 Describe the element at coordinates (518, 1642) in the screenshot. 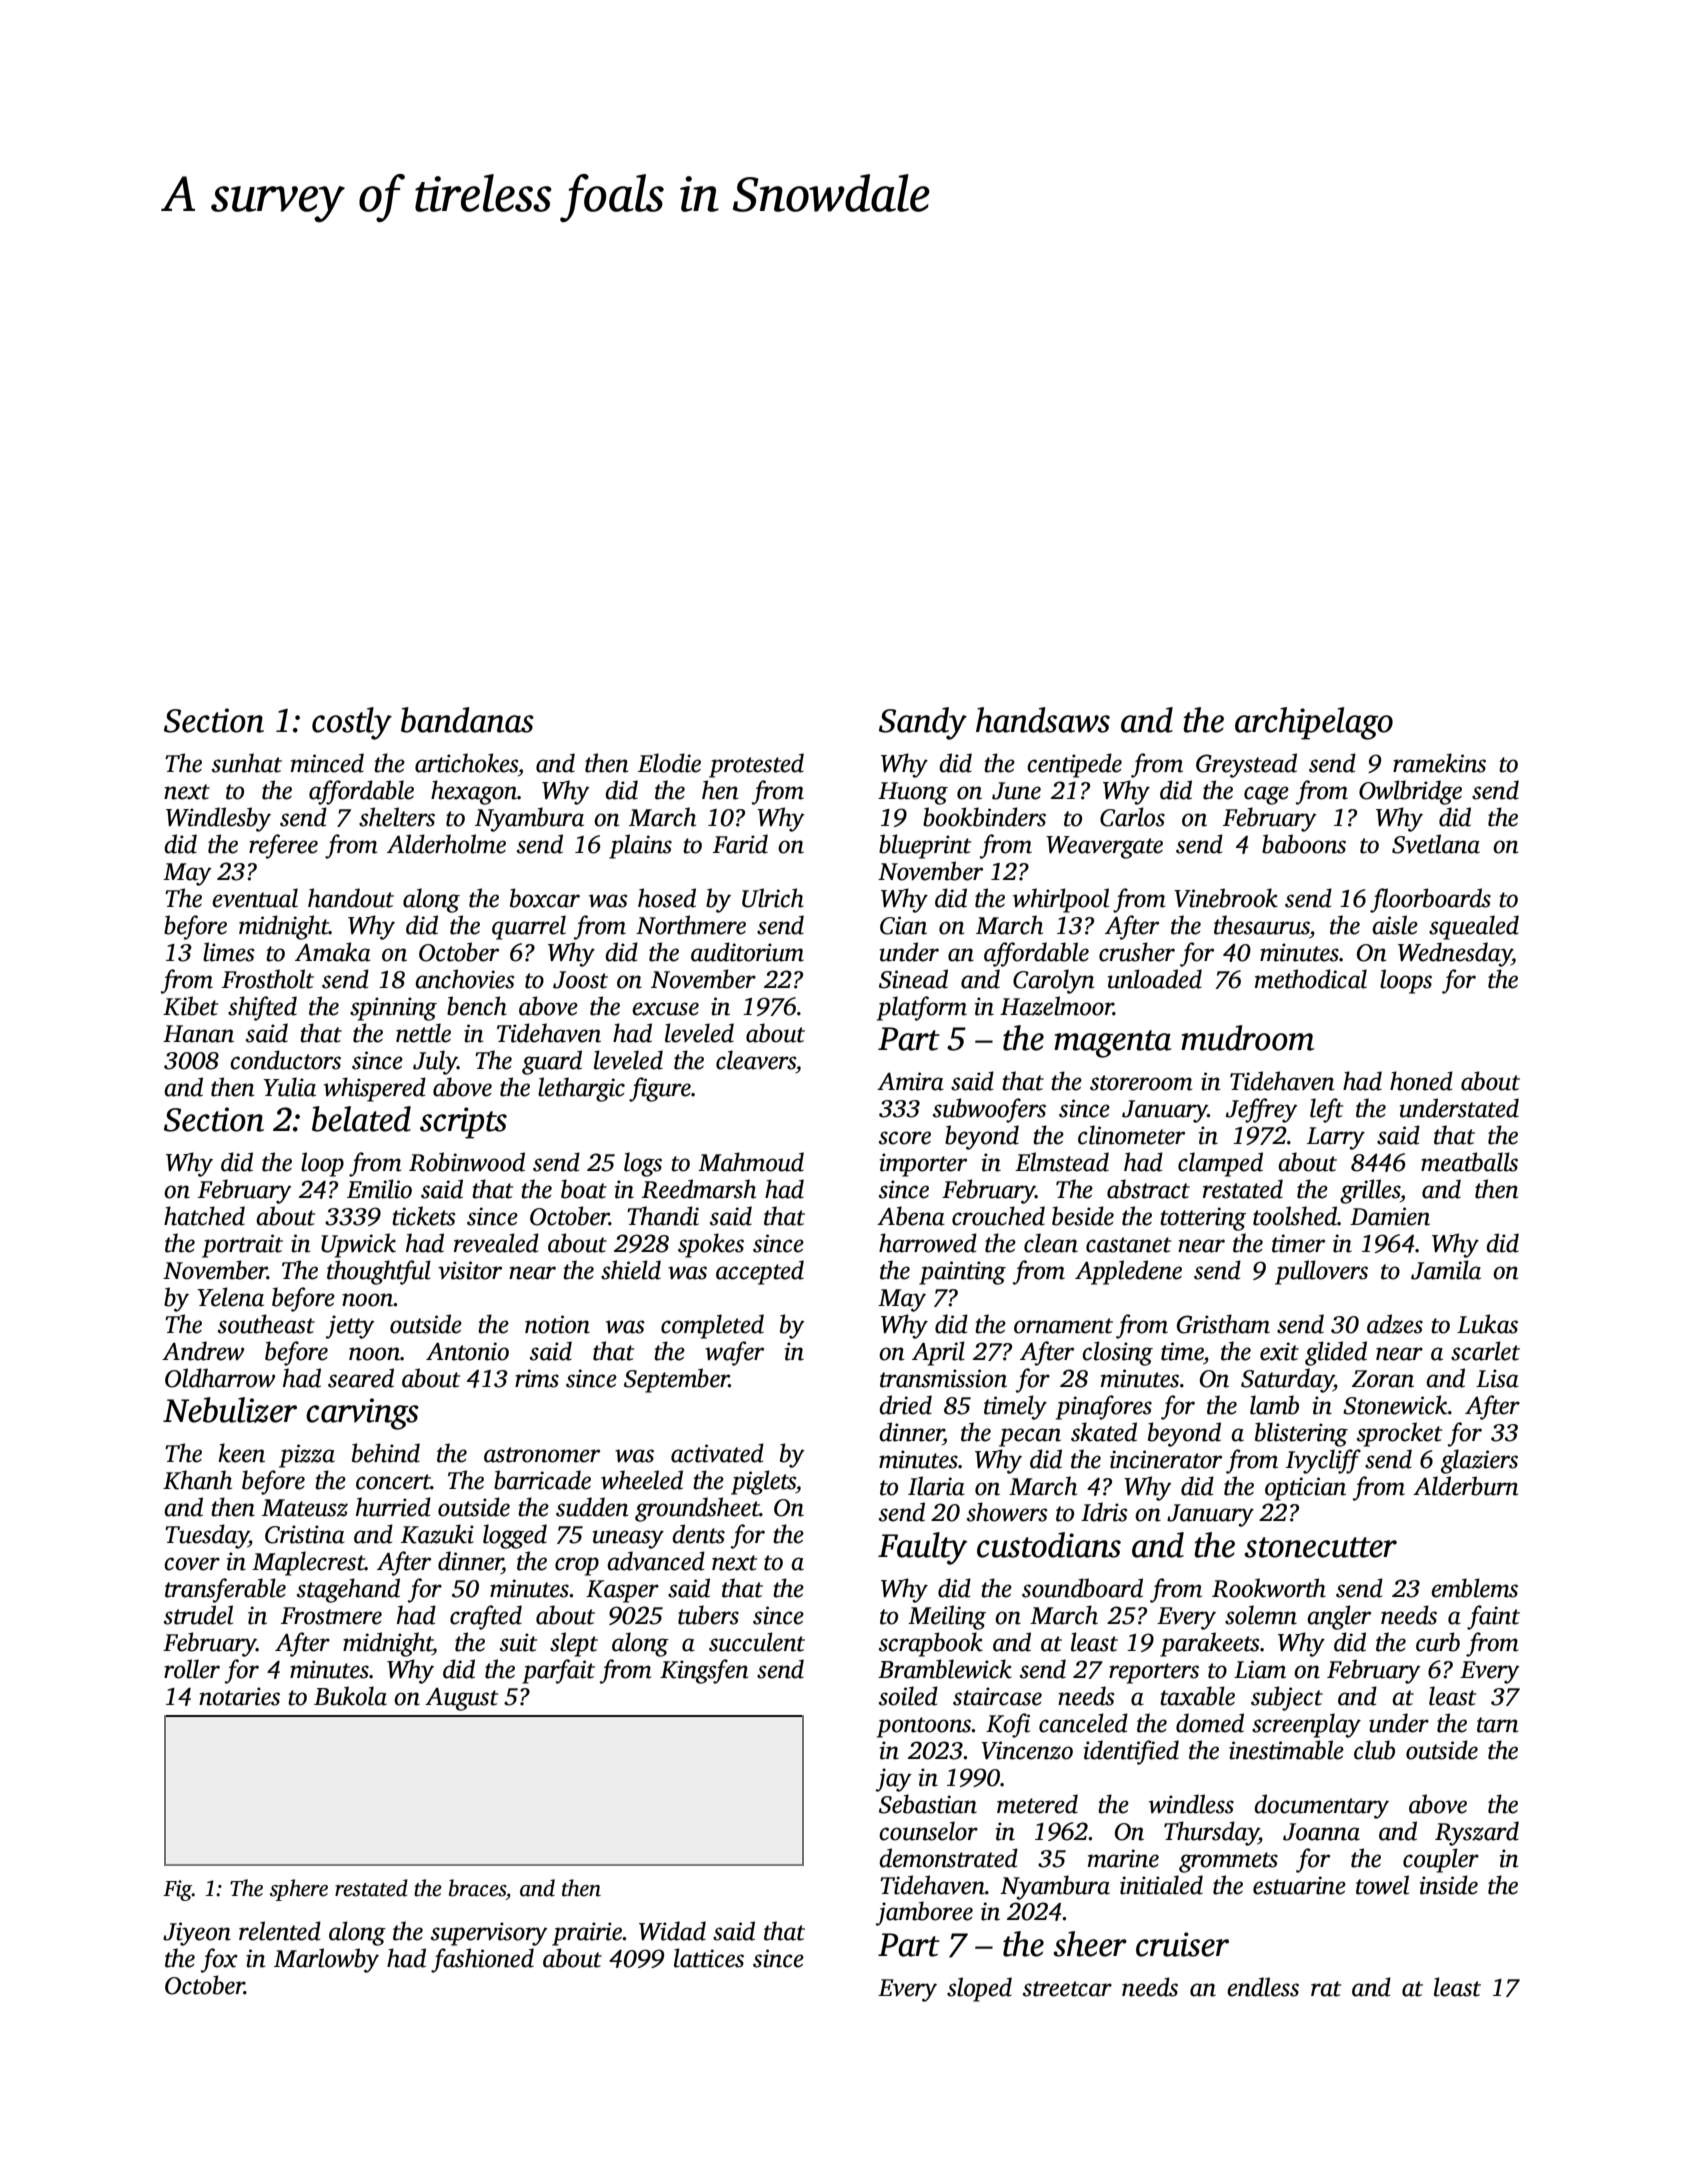

I see `suit` at that location.
